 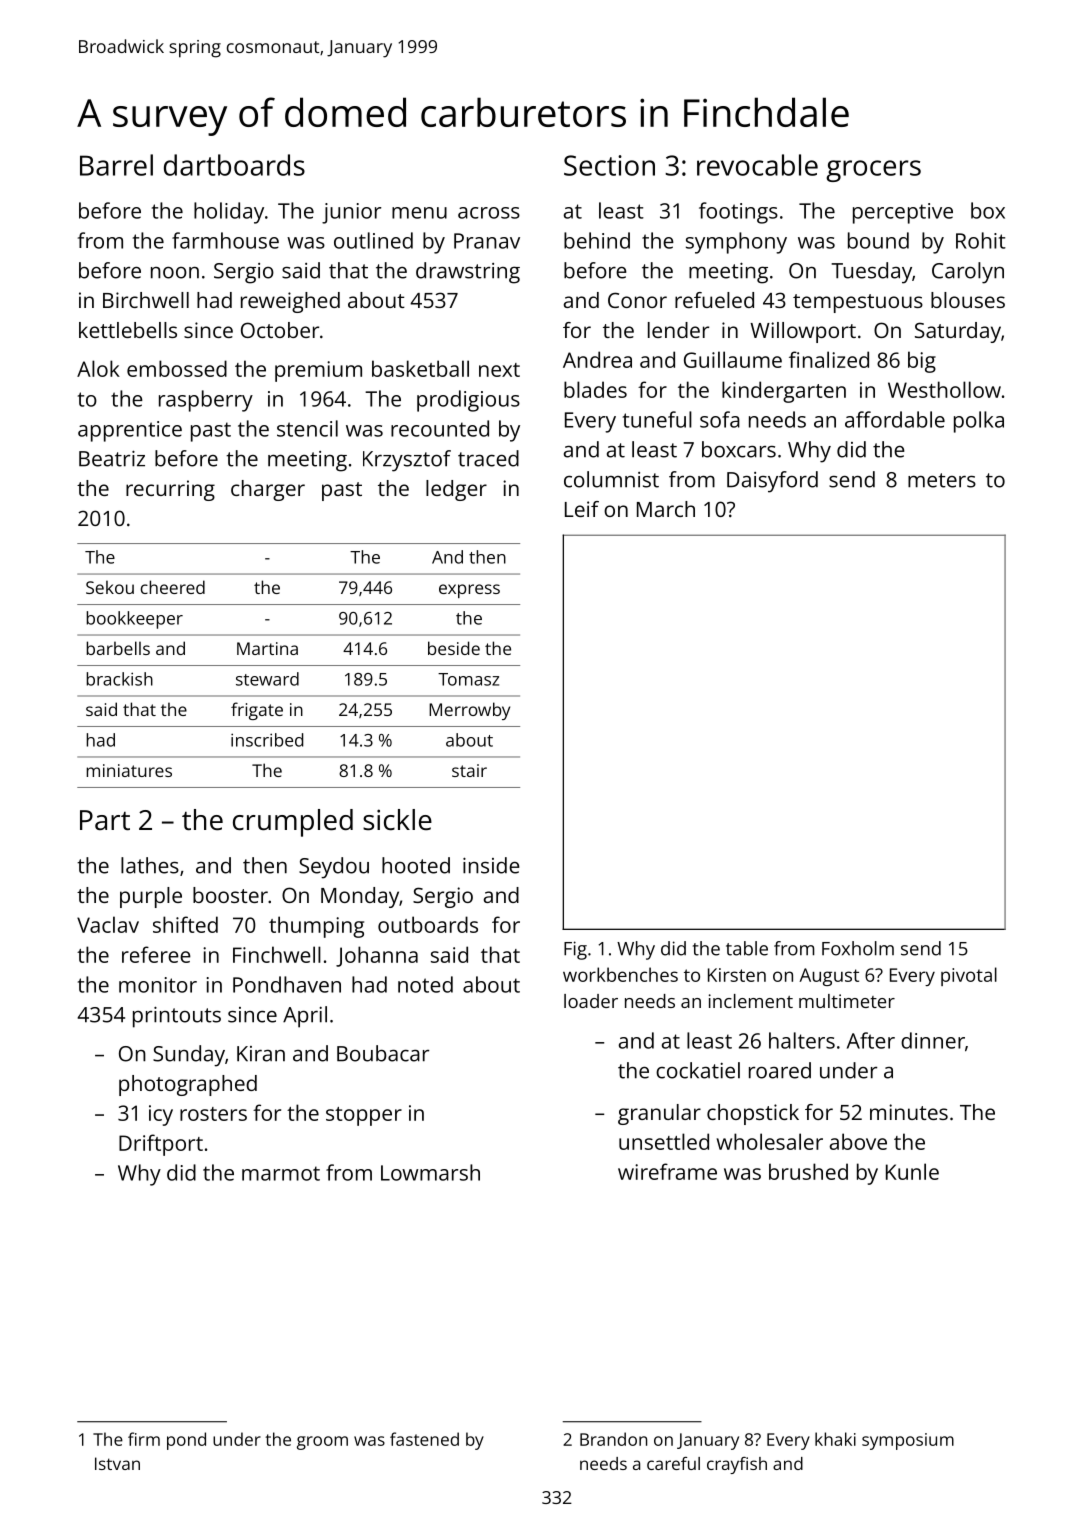 I want to click on Barrel, so click(x=116, y=165).
